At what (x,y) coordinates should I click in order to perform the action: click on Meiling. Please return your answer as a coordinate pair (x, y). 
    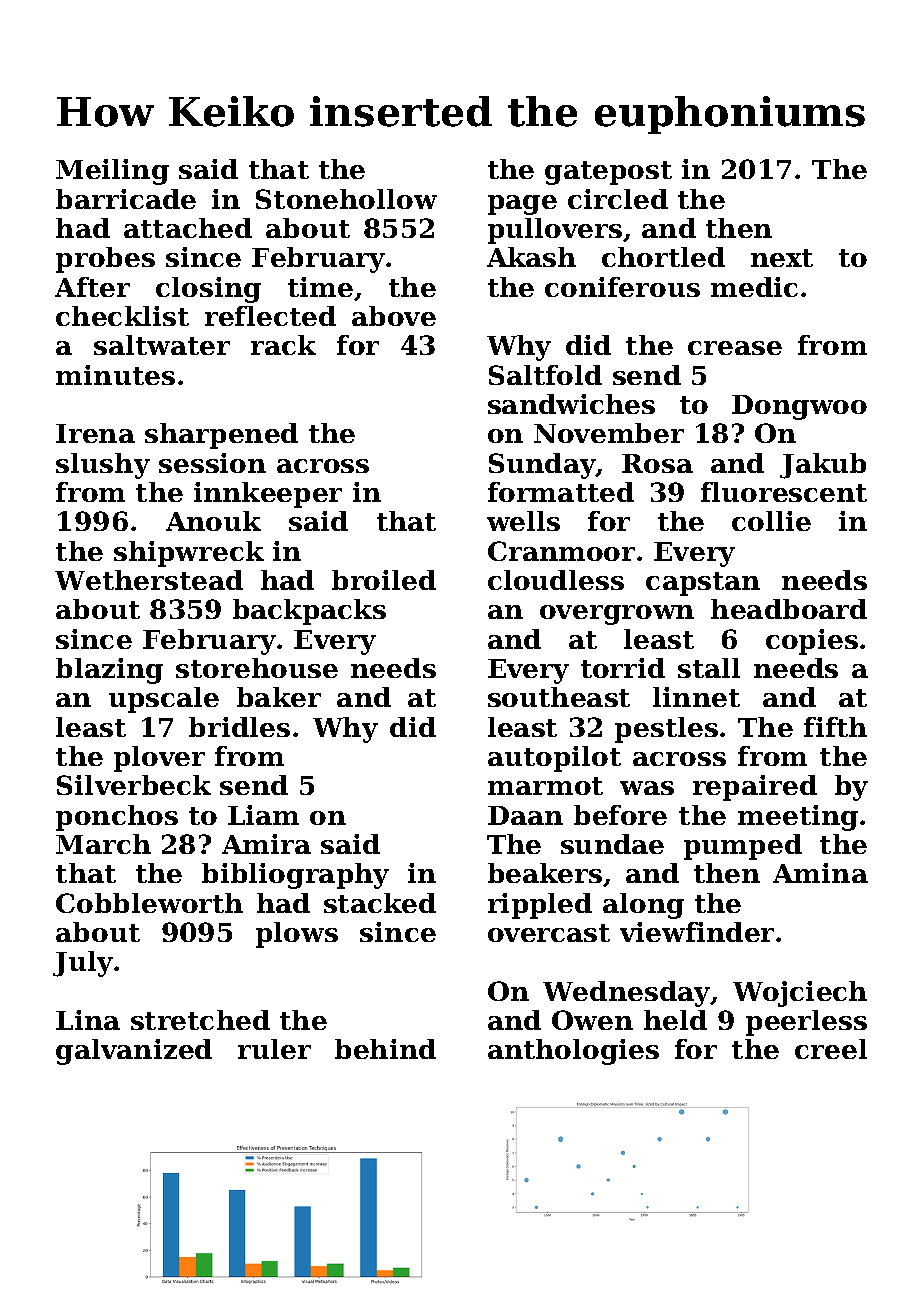
    Looking at the image, I should click on (112, 172).
